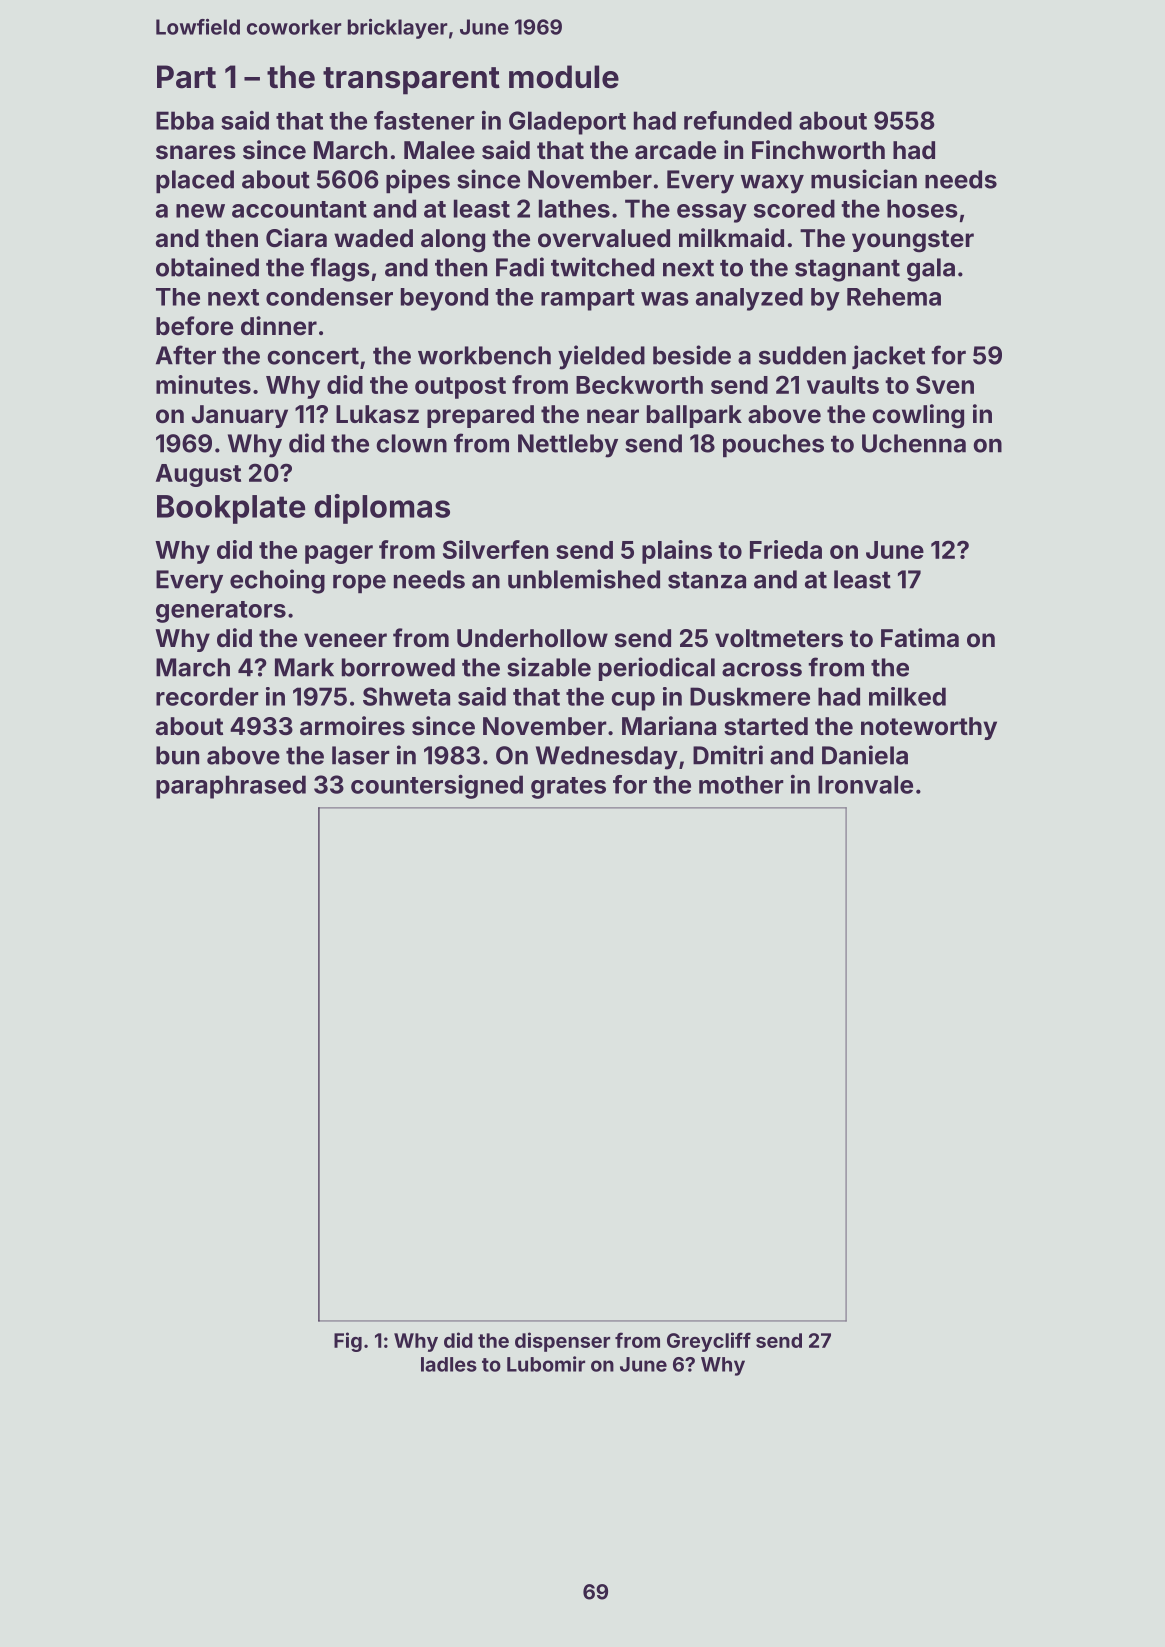 The height and width of the screenshot is (1647, 1165). What do you see at coordinates (453, 241) in the screenshot?
I see `along` at bounding box center [453, 241].
